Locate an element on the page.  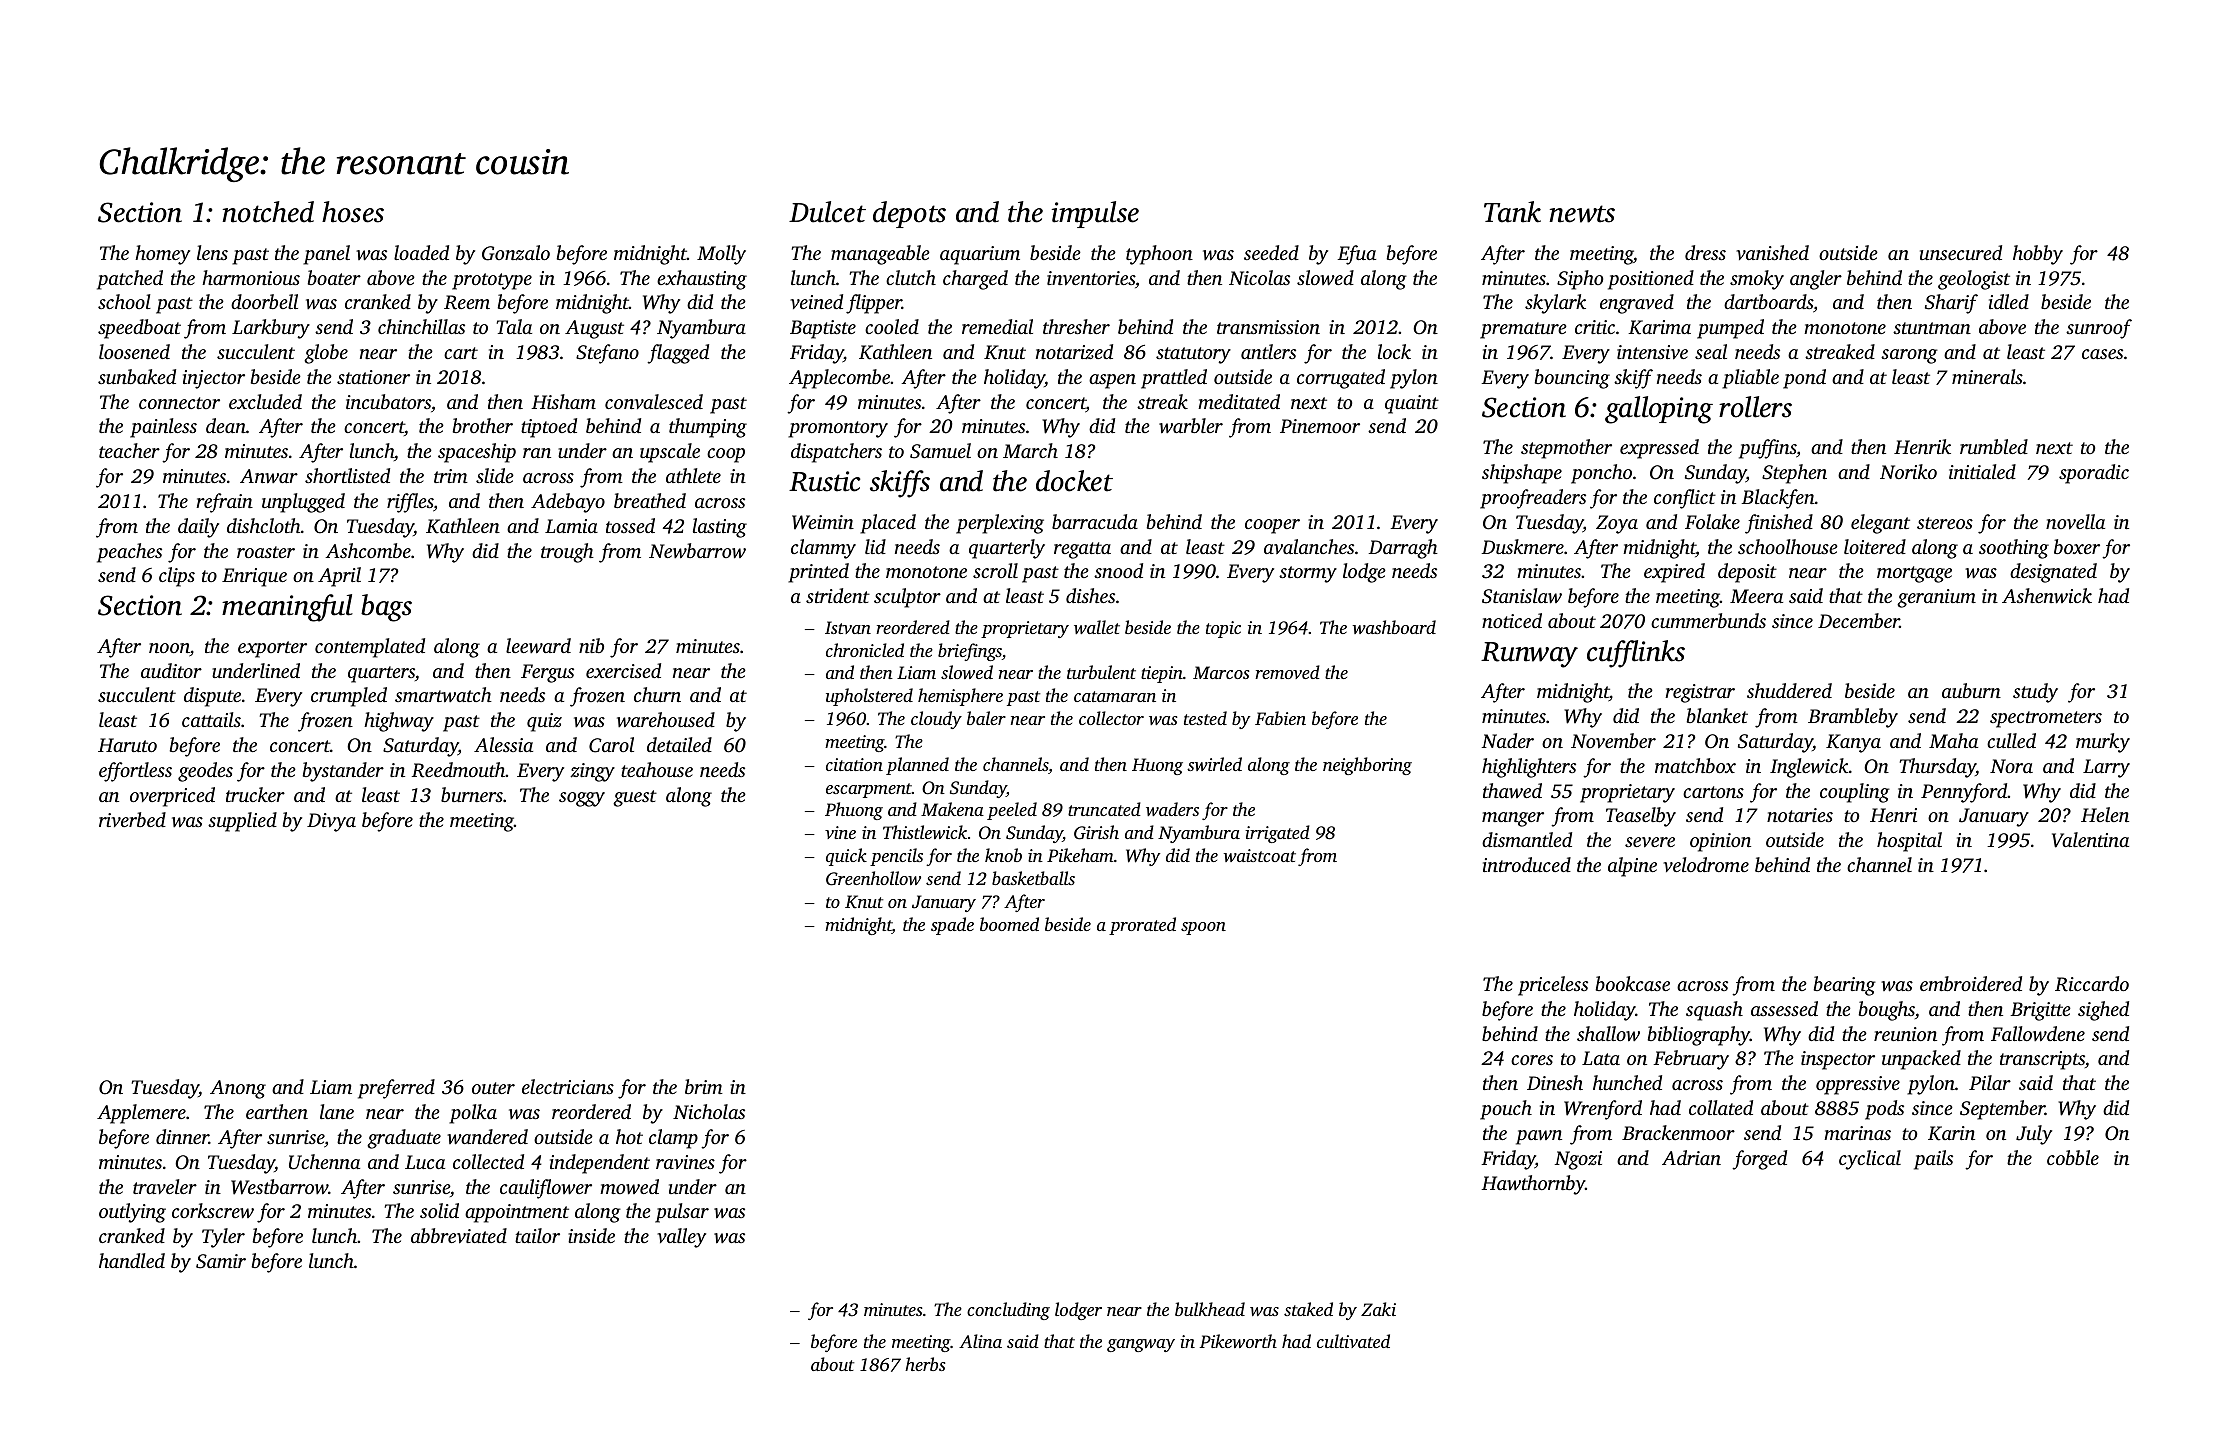
prorated is located at coordinates (1142, 926).
